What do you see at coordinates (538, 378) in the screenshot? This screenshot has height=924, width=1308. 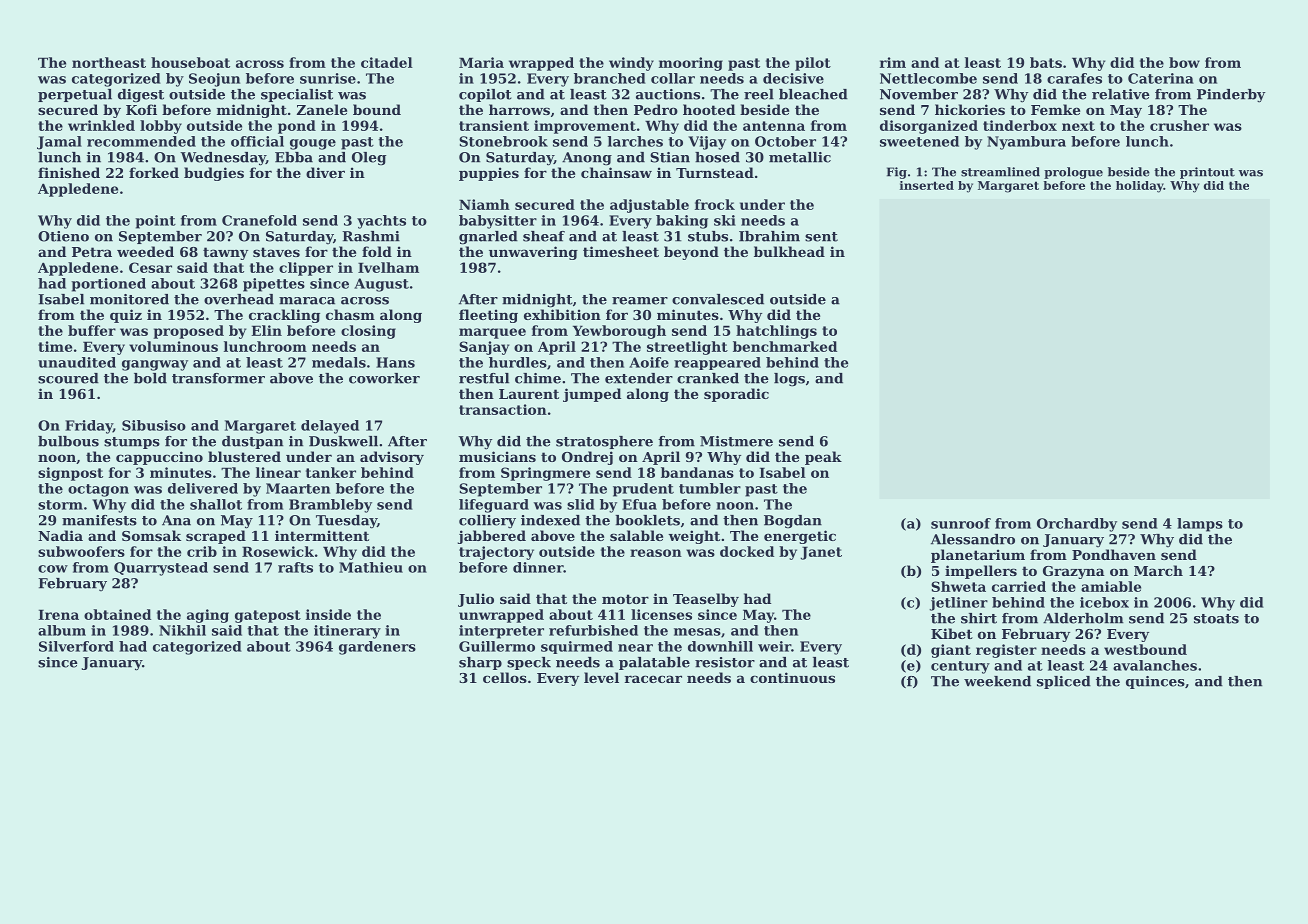 I see `chime` at bounding box center [538, 378].
